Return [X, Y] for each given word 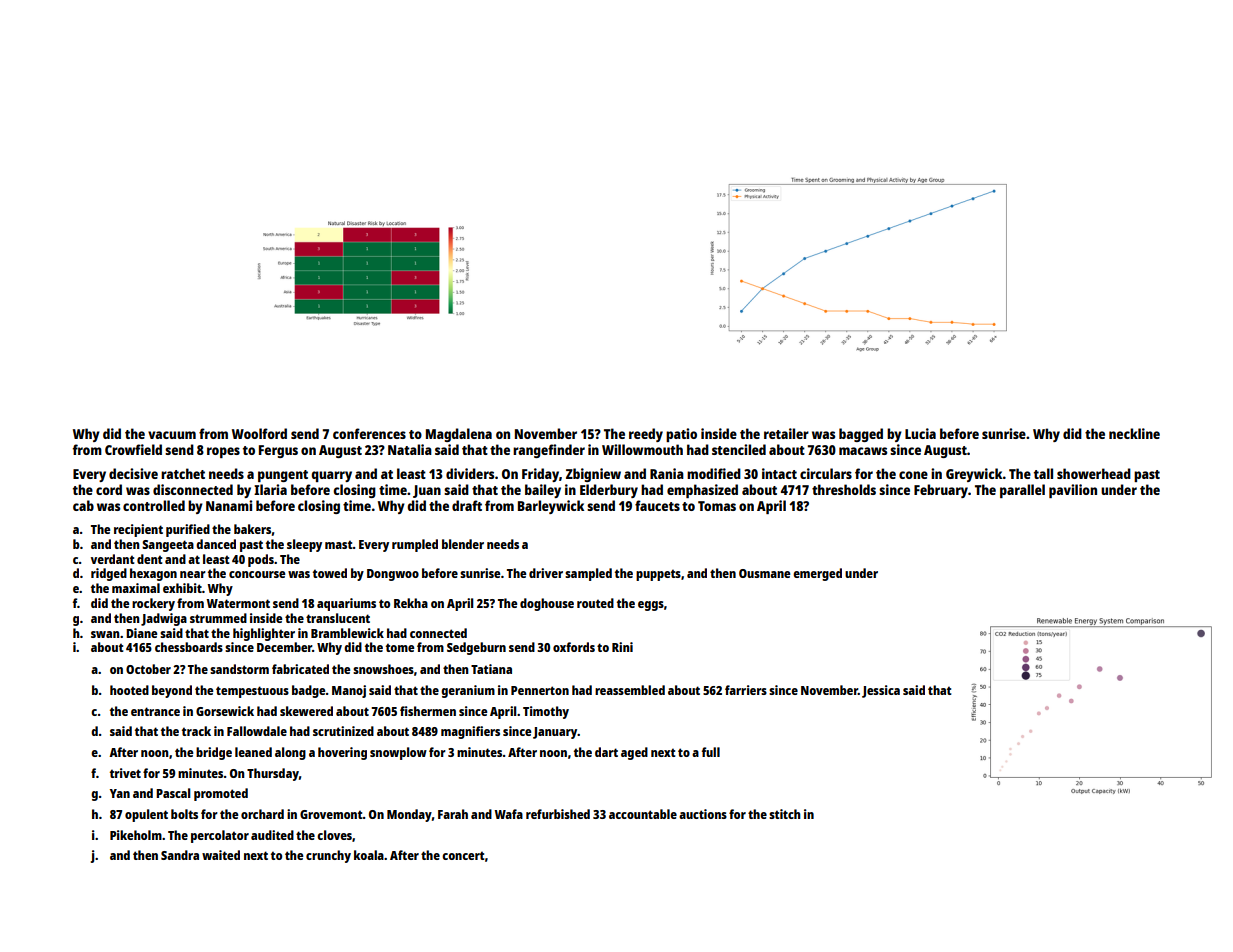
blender [463, 544]
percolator [220, 836]
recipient [138, 530]
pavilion [1073, 491]
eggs [651, 606]
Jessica [881, 691]
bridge [214, 753]
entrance [155, 711]
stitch [785, 814]
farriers [746, 690]
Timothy [546, 712]
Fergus [278, 451]
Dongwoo [393, 575]
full [711, 752]
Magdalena [459, 435]
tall [1043, 473]
